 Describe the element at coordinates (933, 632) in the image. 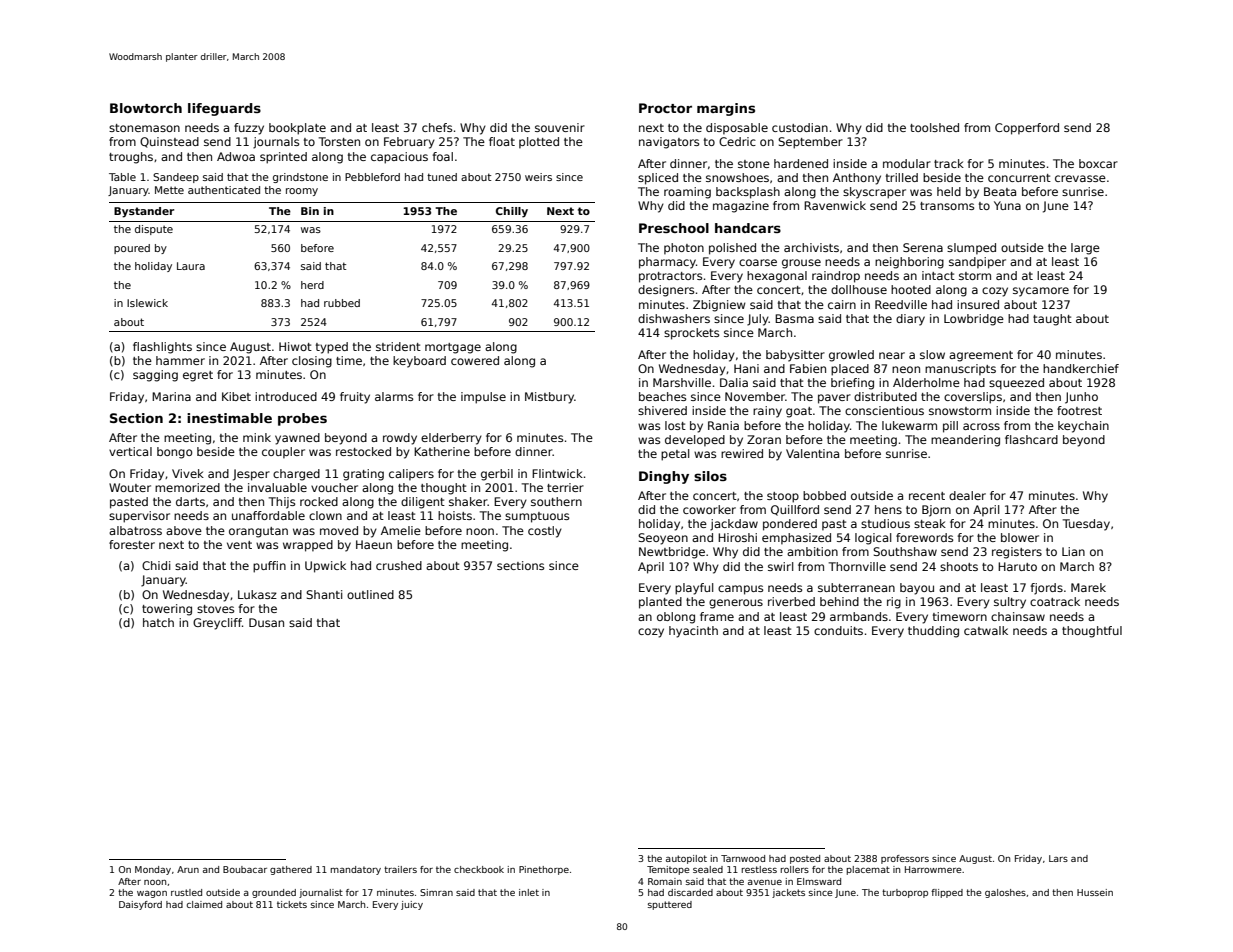

I see `thudding` at that location.
